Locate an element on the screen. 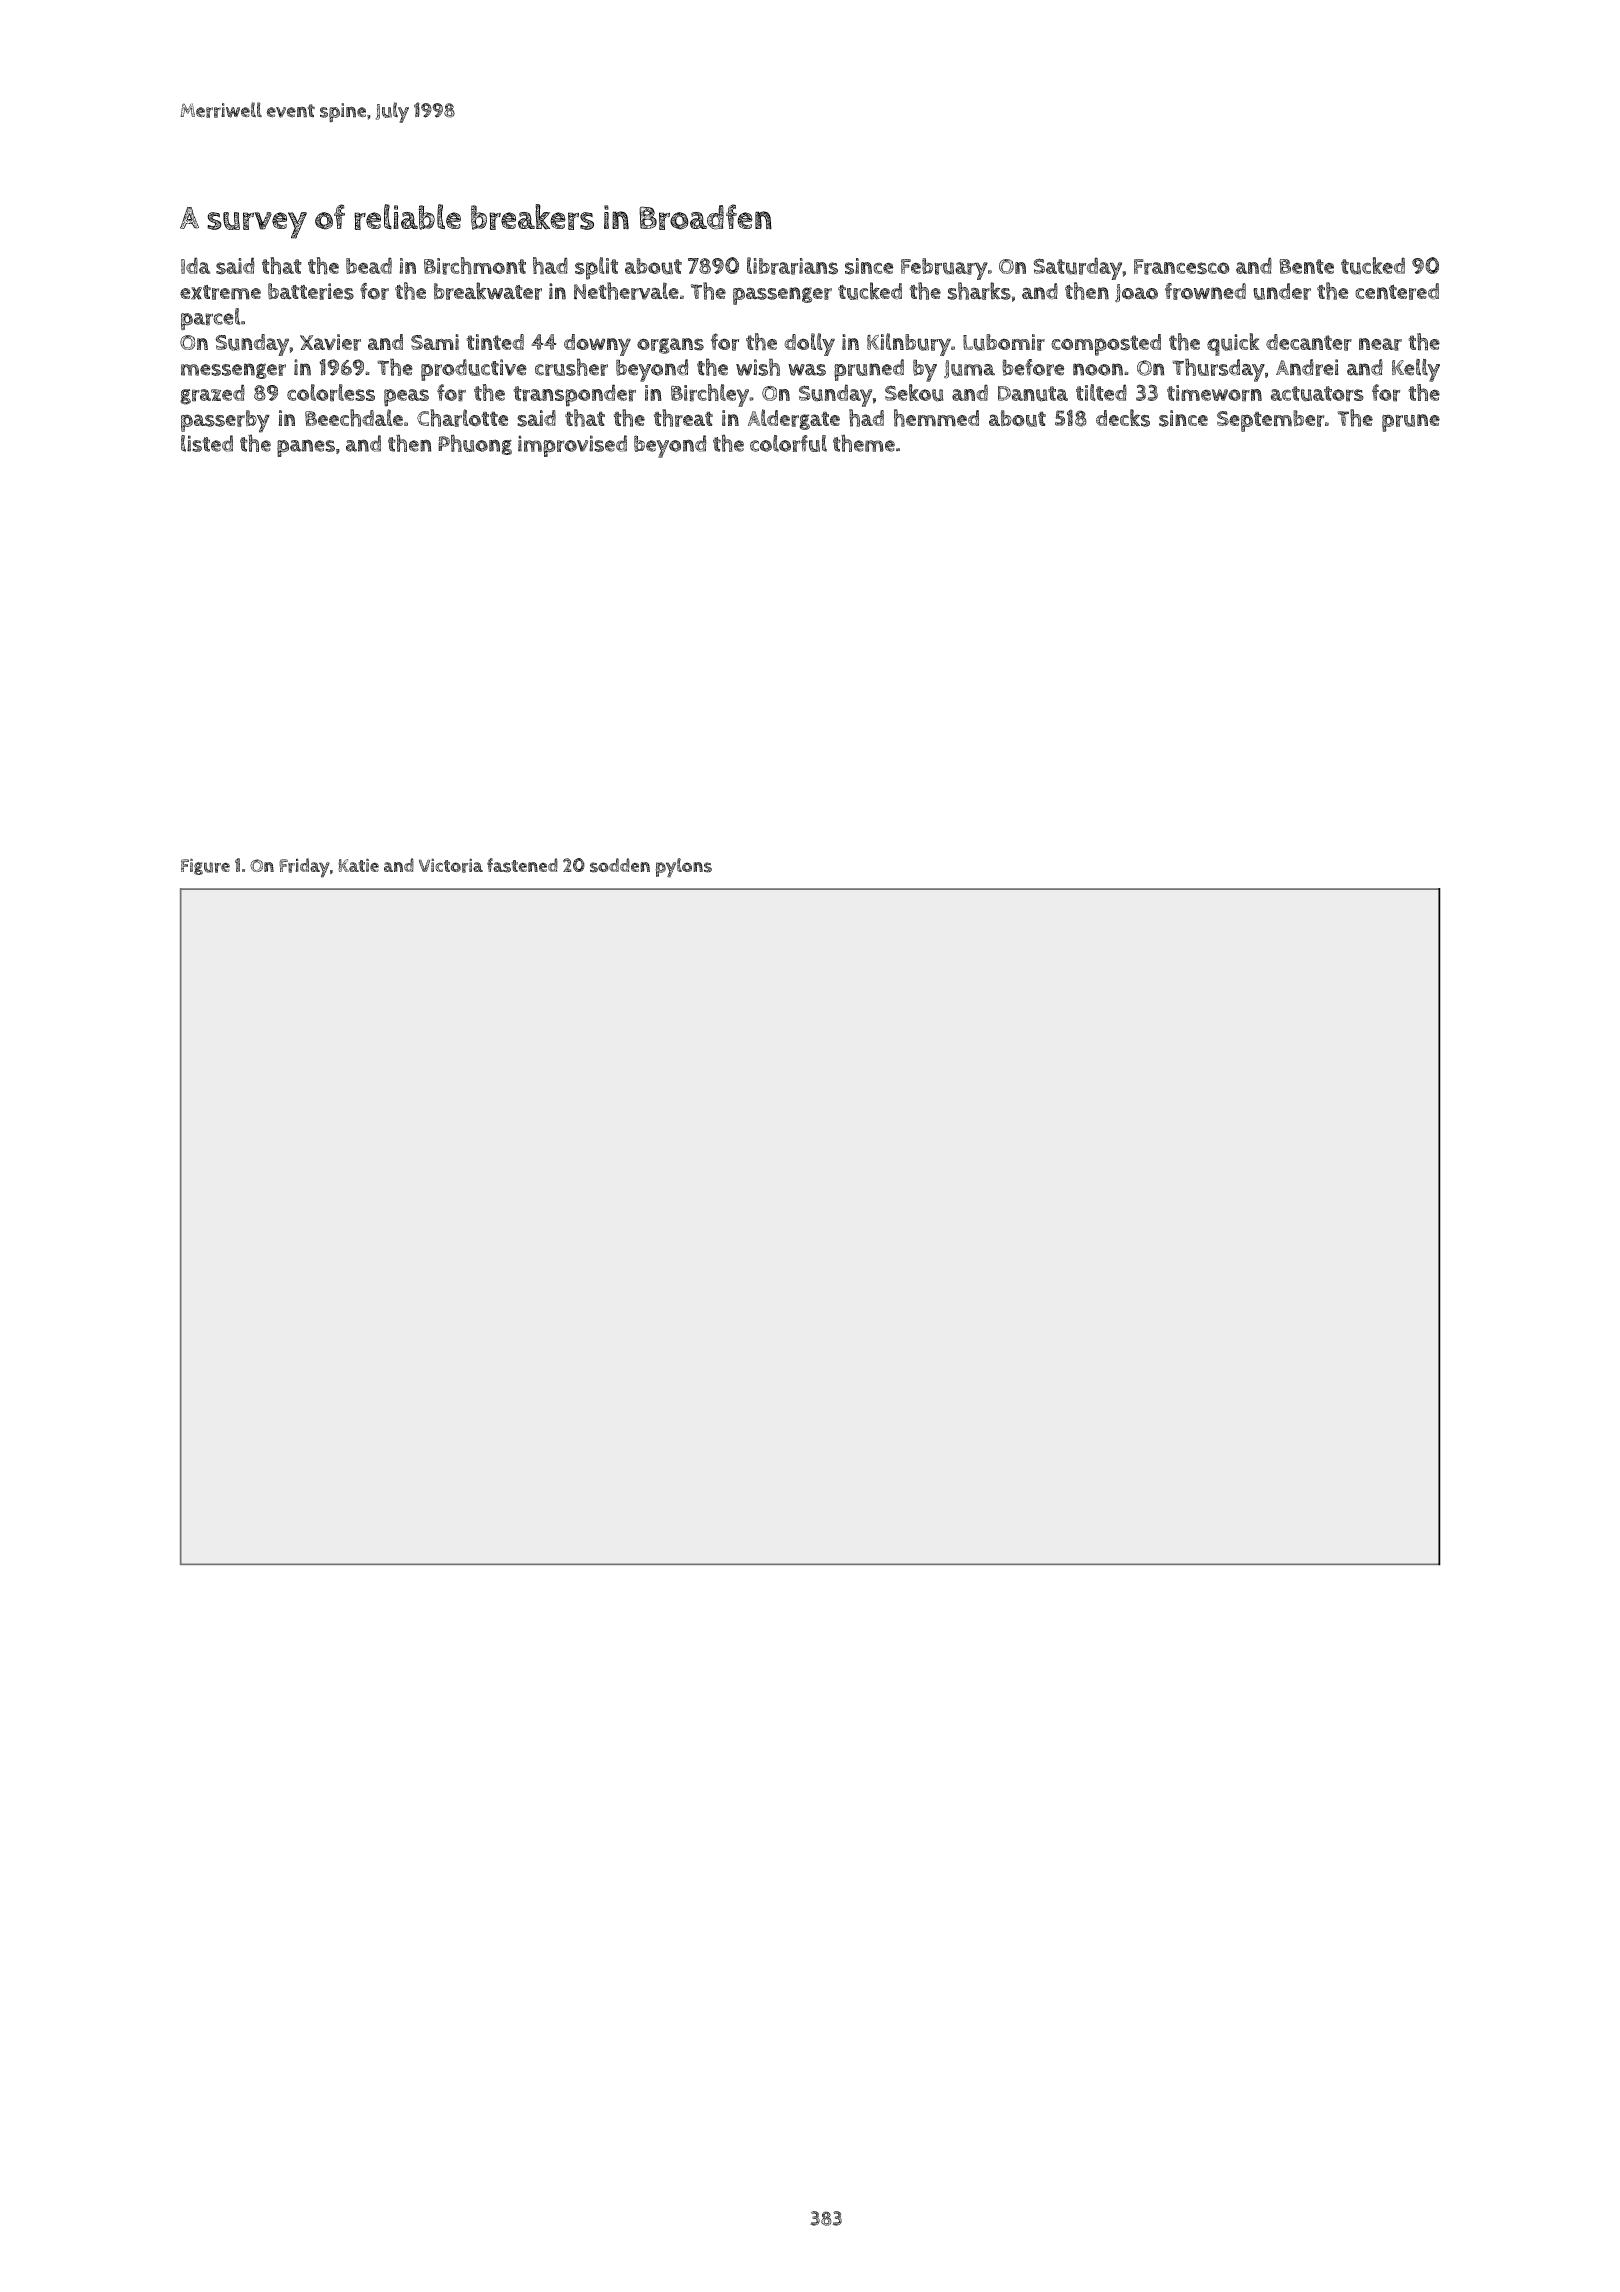 This screenshot has height=2292, width=1620. extreme is located at coordinates (220, 292).
